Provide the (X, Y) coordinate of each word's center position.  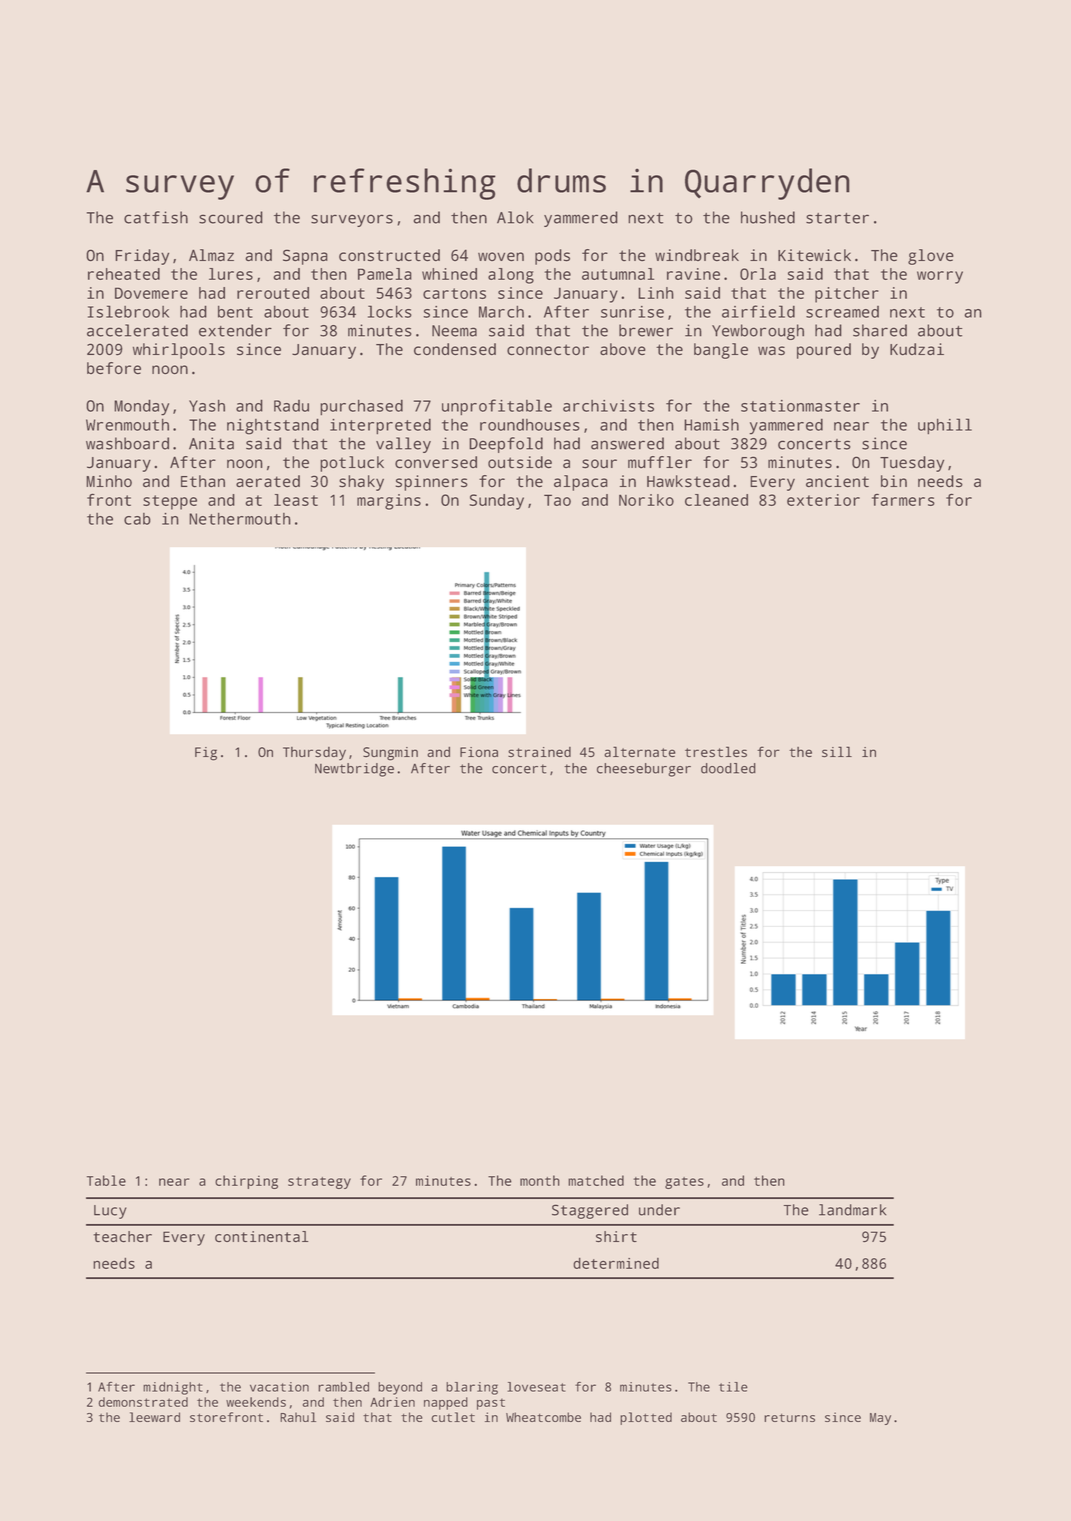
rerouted (273, 293)
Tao (557, 500)
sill (837, 752)
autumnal (618, 274)
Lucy (110, 1212)
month (540, 1180)
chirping (246, 1182)
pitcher (847, 295)
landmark (852, 1210)
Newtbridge (354, 770)
